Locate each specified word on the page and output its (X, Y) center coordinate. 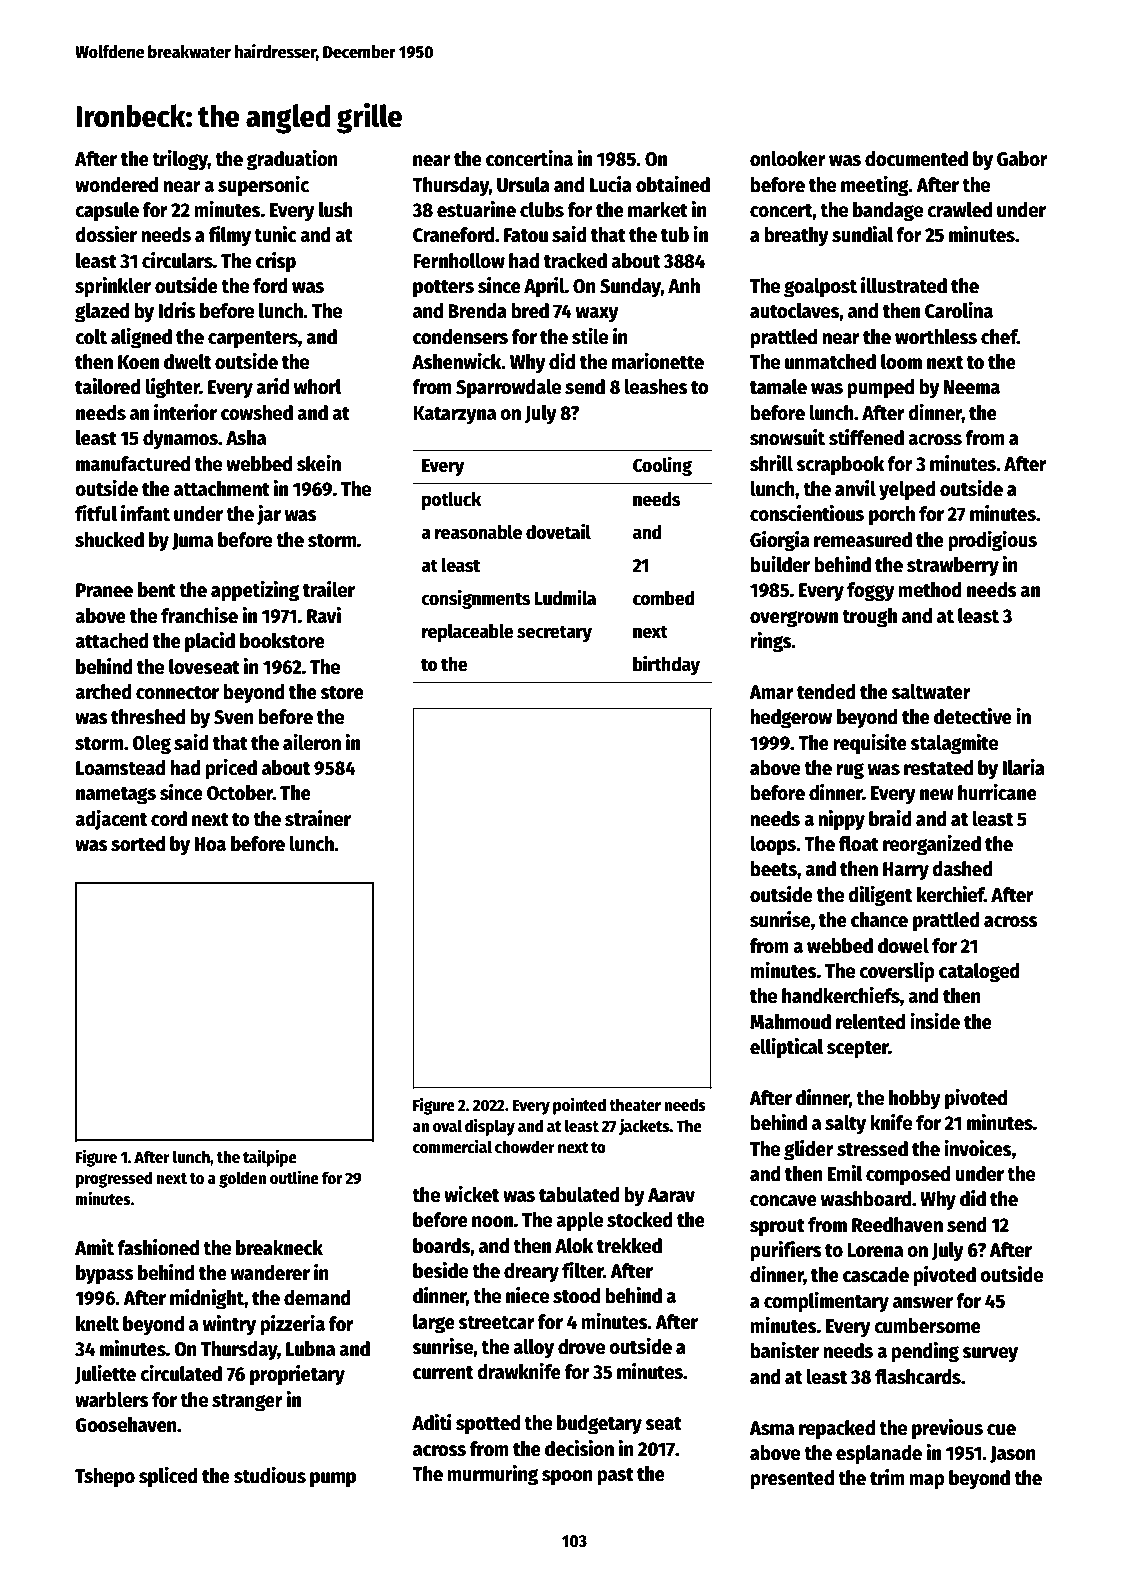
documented (916, 159)
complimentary (826, 1302)
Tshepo (105, 1478)
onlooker (788, 159)
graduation (292, 160)
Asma (771, 1428)
